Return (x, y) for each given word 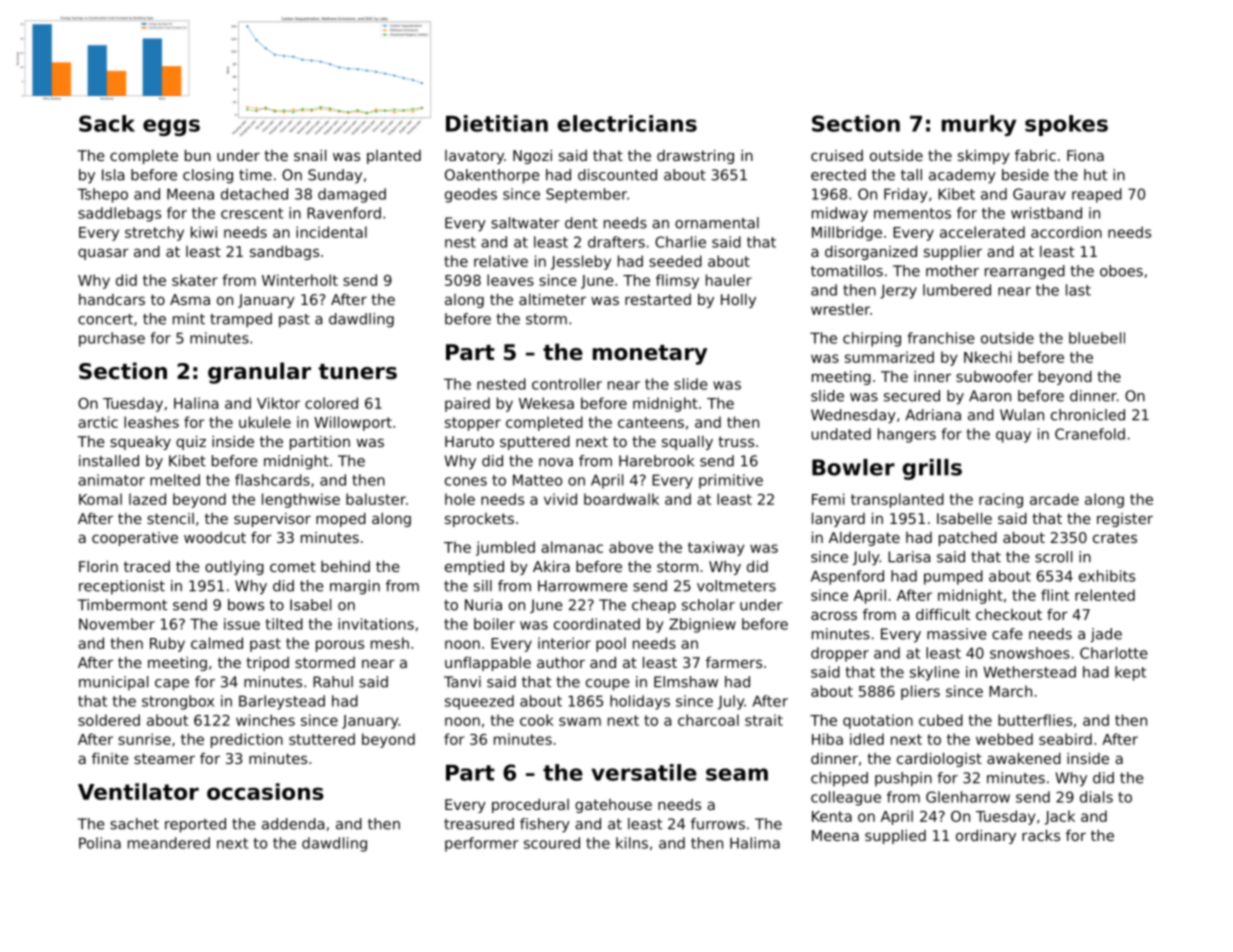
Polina (100, 843)
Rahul (333, 682)
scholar (708, 605)
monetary (650, 355)
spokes (1066, 125)
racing (1001, 500)
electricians (627, 123)
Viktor (278, 403)
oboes (1121, 271)
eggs (171, 127)
